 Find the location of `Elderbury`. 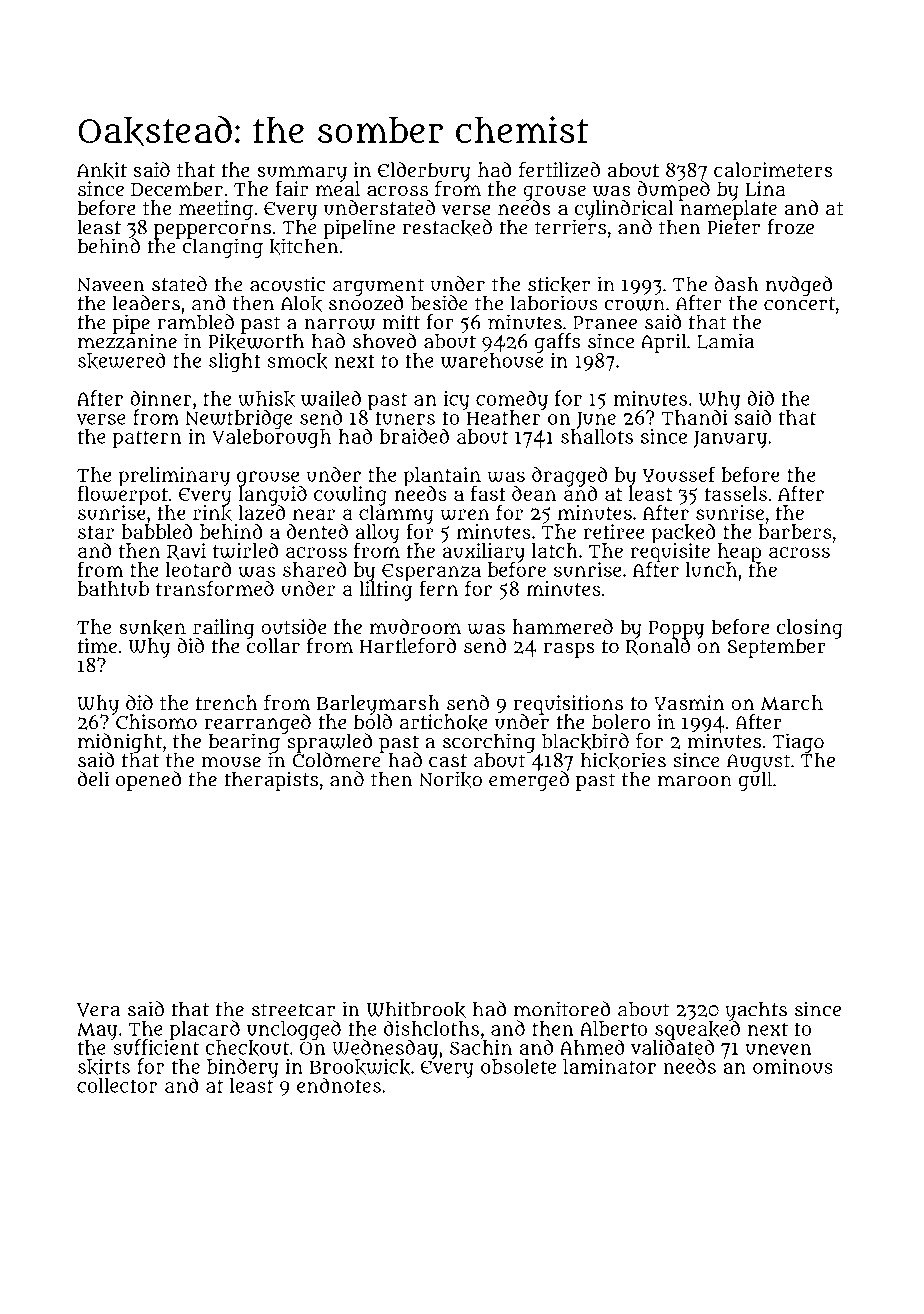

Elderbury is located at coordinates (424, 171).
